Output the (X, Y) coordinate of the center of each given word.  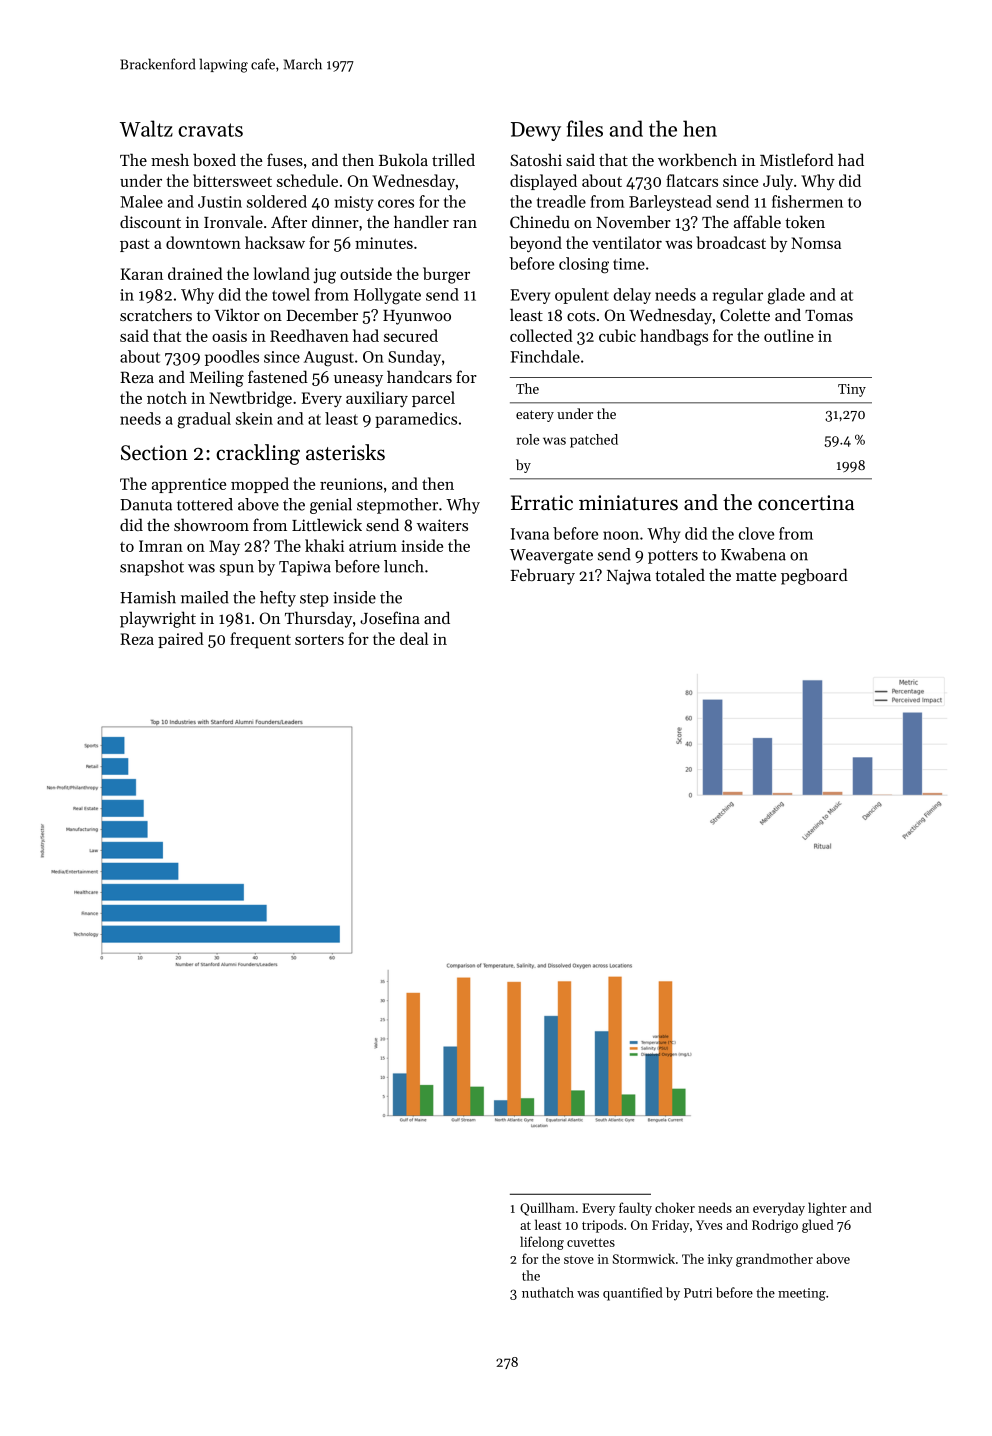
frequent (260, 640)
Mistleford (797, 159)
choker (675, 1207)
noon (621, 535)
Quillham (547, 1209)
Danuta (146, 505)
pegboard (814, 576)
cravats (210, 130)
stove (579, 1259)
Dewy (536, 131)
